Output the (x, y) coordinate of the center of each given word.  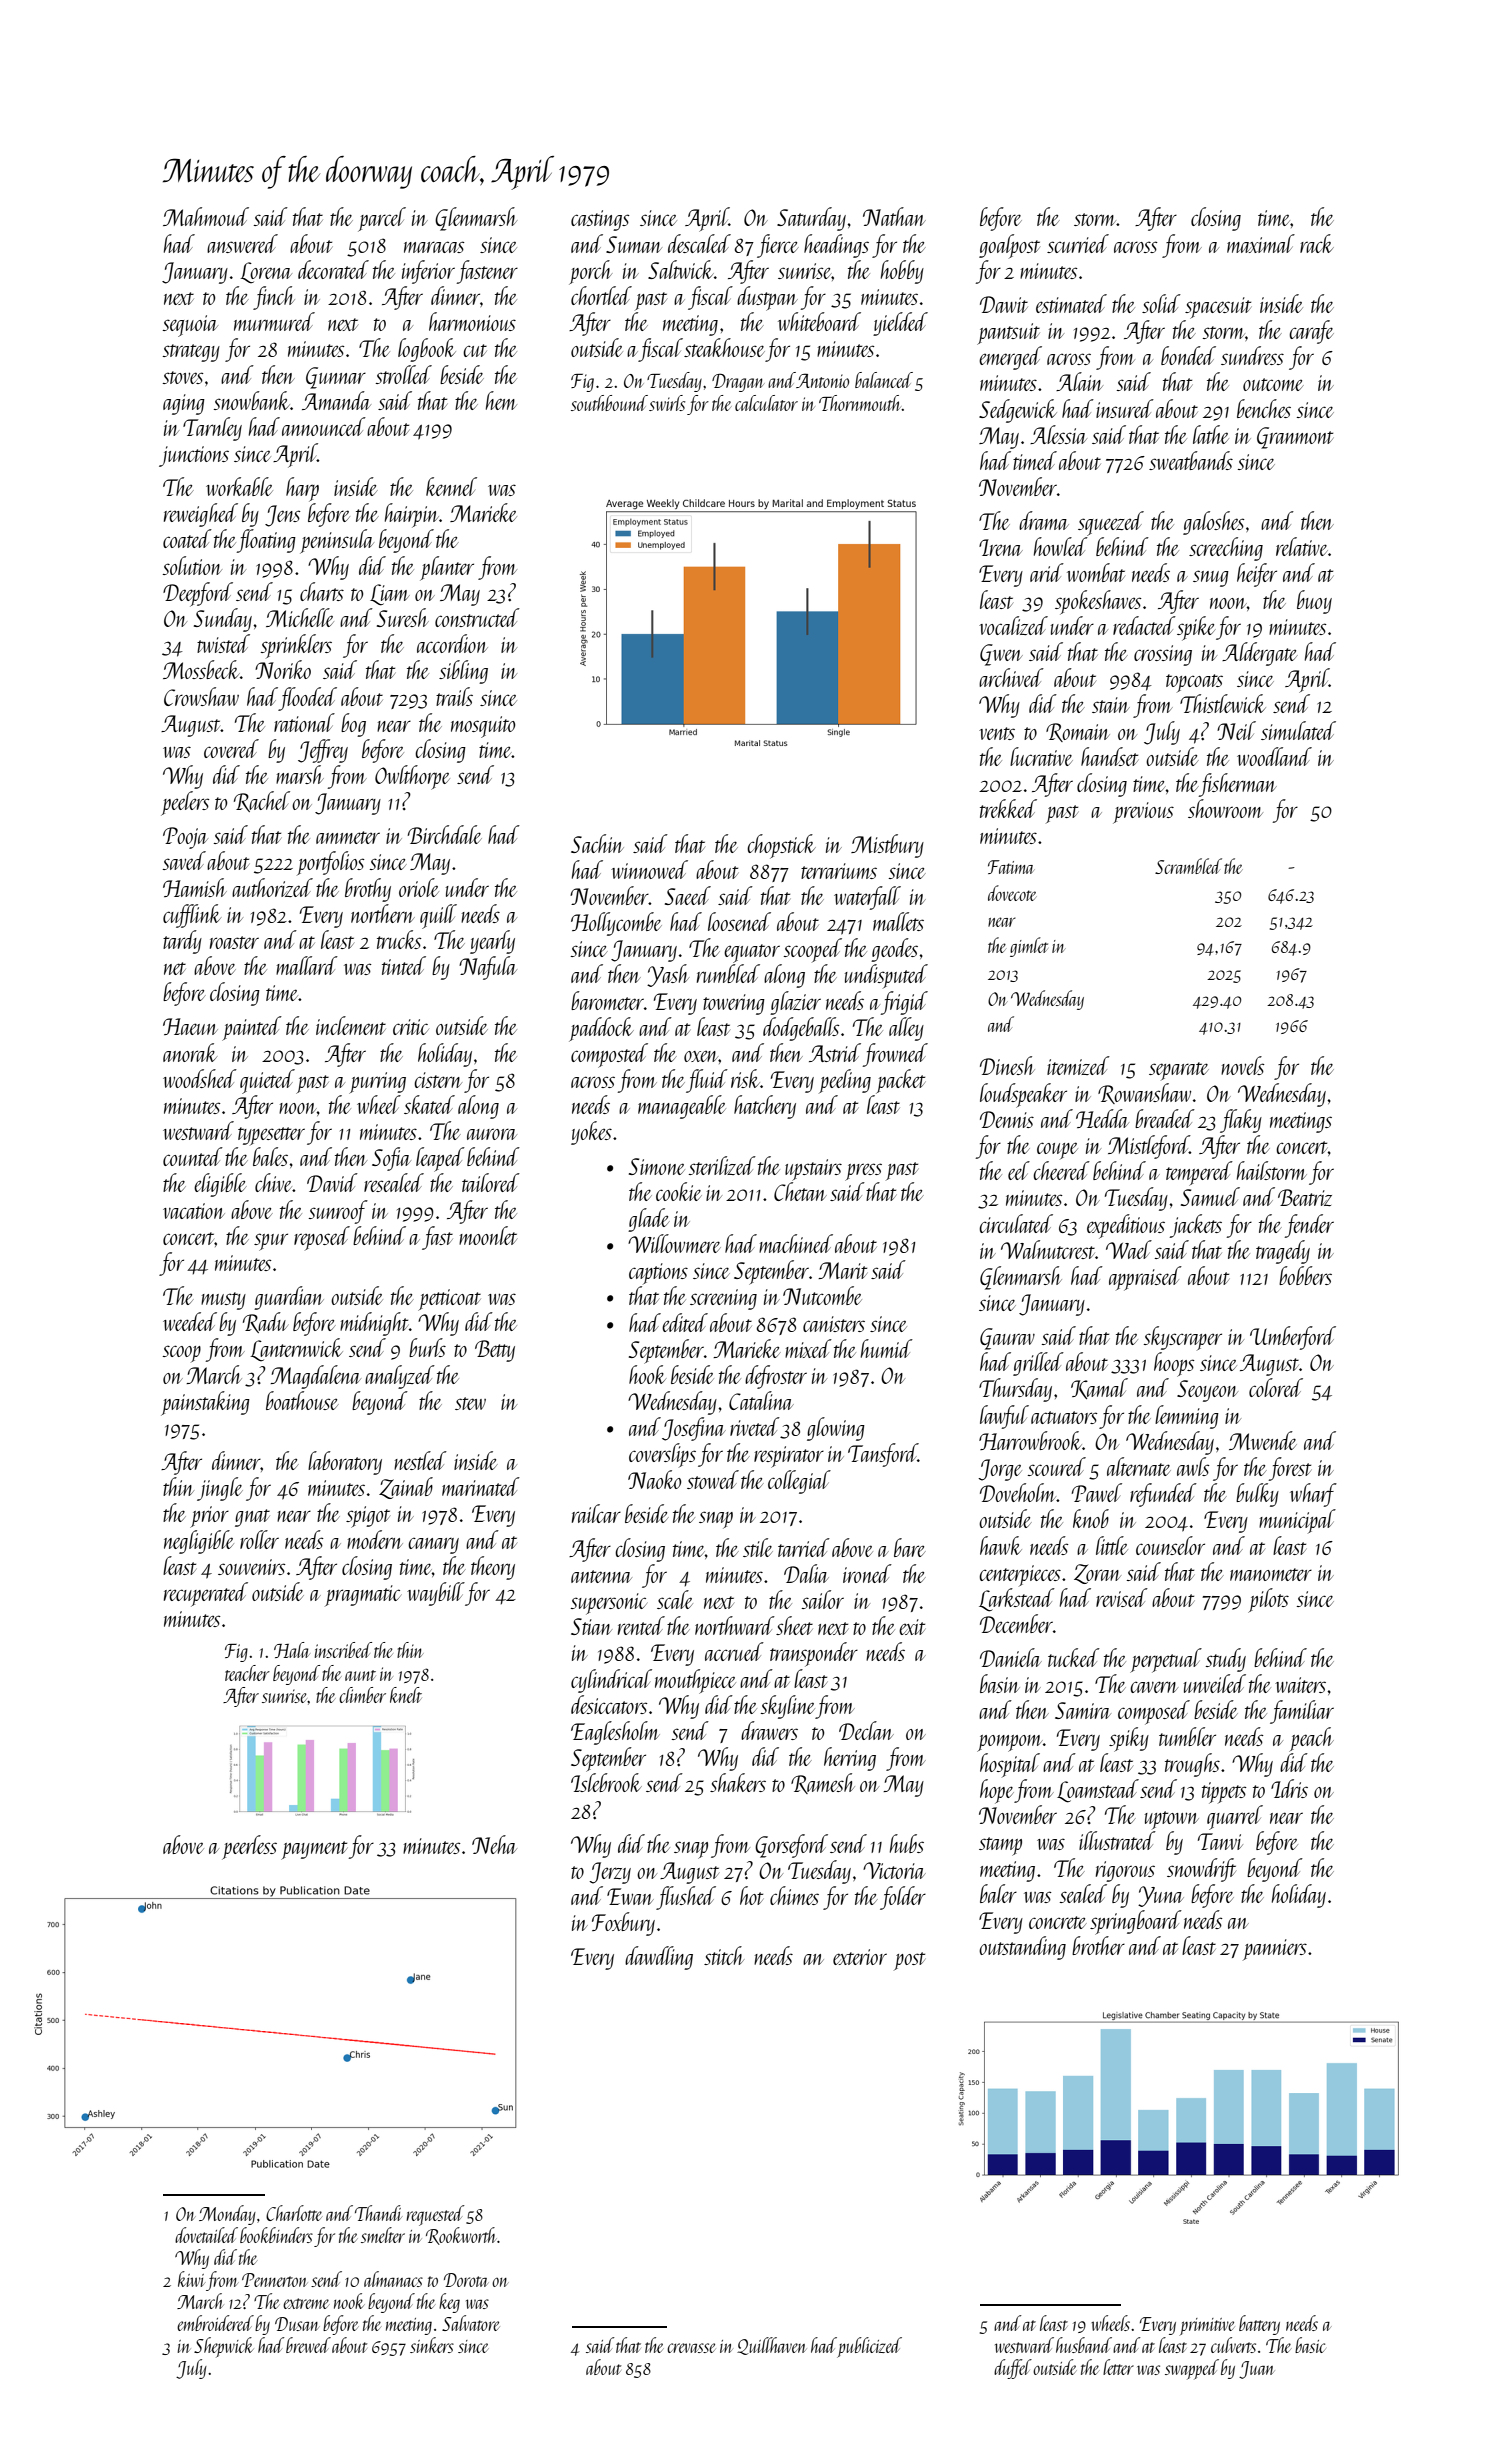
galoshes (1213, 523)
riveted (755, 1426)
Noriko (283, 669)
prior (209, 1517)
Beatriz (1305, 1197)
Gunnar (336, 378)
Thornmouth (860, 403)
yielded (900, 324)
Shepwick (224, 2347)
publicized (869, 2347)
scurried (1078, 243)
